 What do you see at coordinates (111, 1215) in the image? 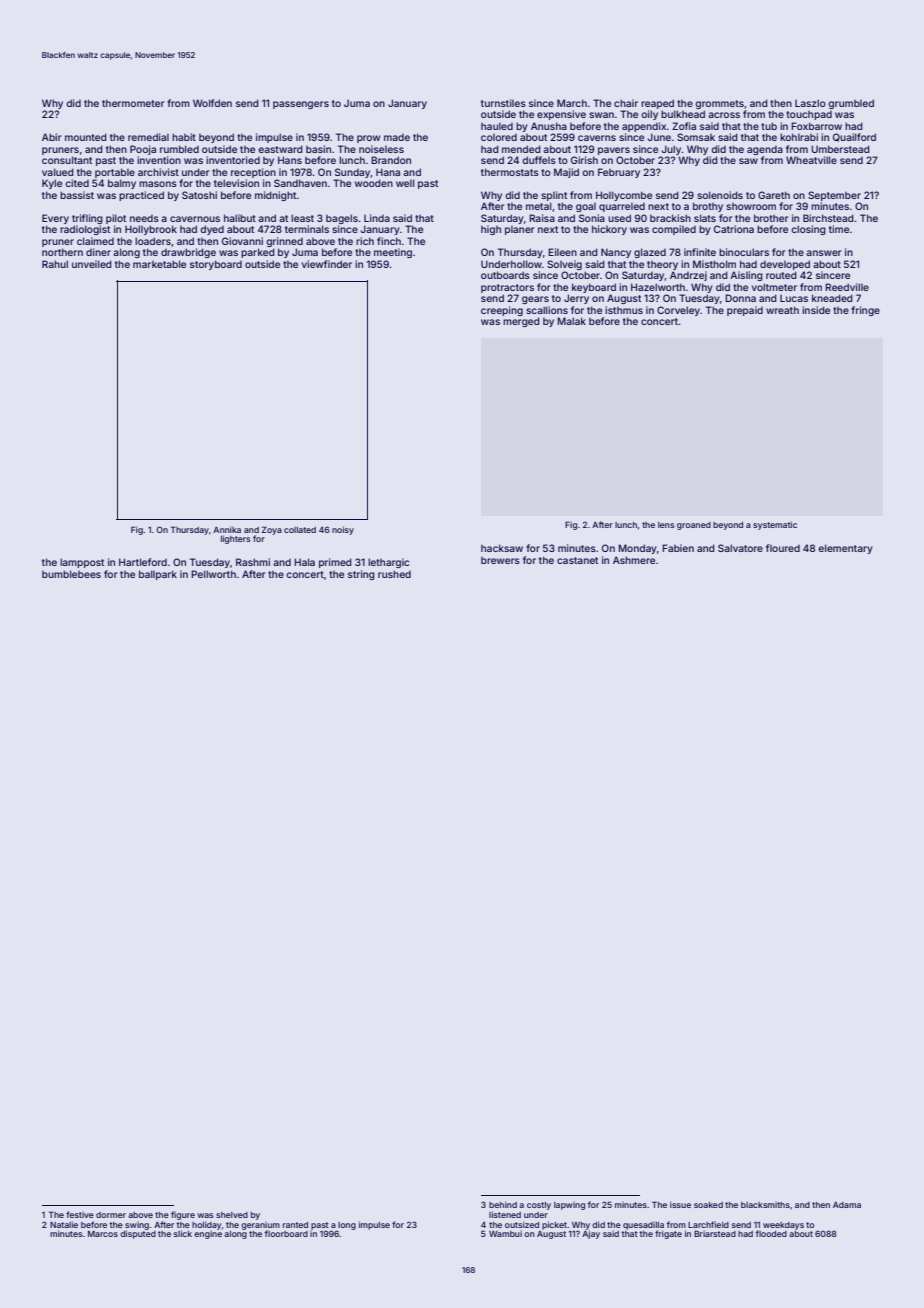
I see `dormer` at bounding box center [111, 1215].
